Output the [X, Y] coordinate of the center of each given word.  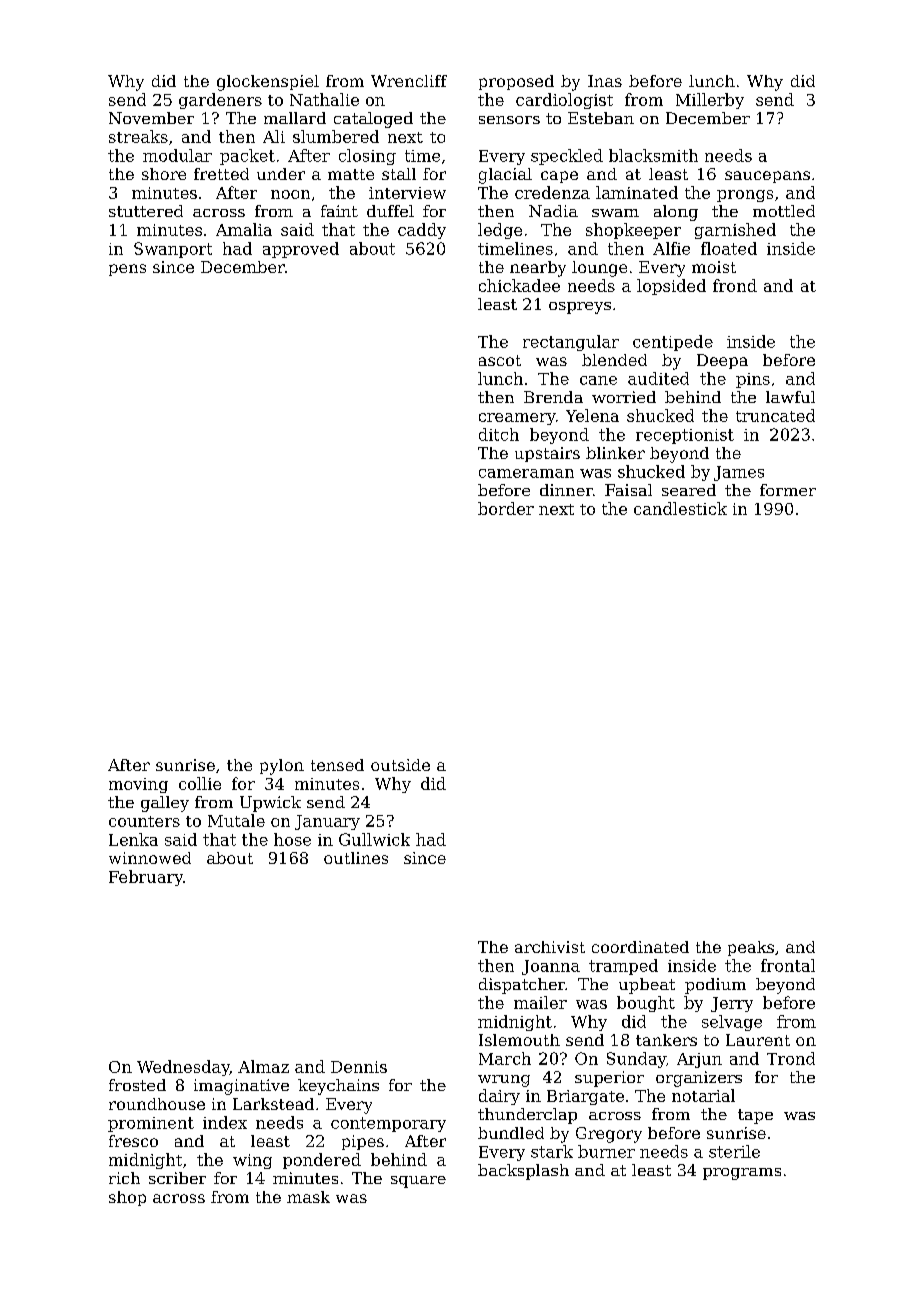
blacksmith [653, 155]
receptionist [685, 436]
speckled [567, 157]
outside [400, 765]
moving [138, 785]
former [788, 490]
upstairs [547, 454]
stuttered [146, 211]
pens [127, 270]
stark [552, 1151]
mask [308, 1197]
